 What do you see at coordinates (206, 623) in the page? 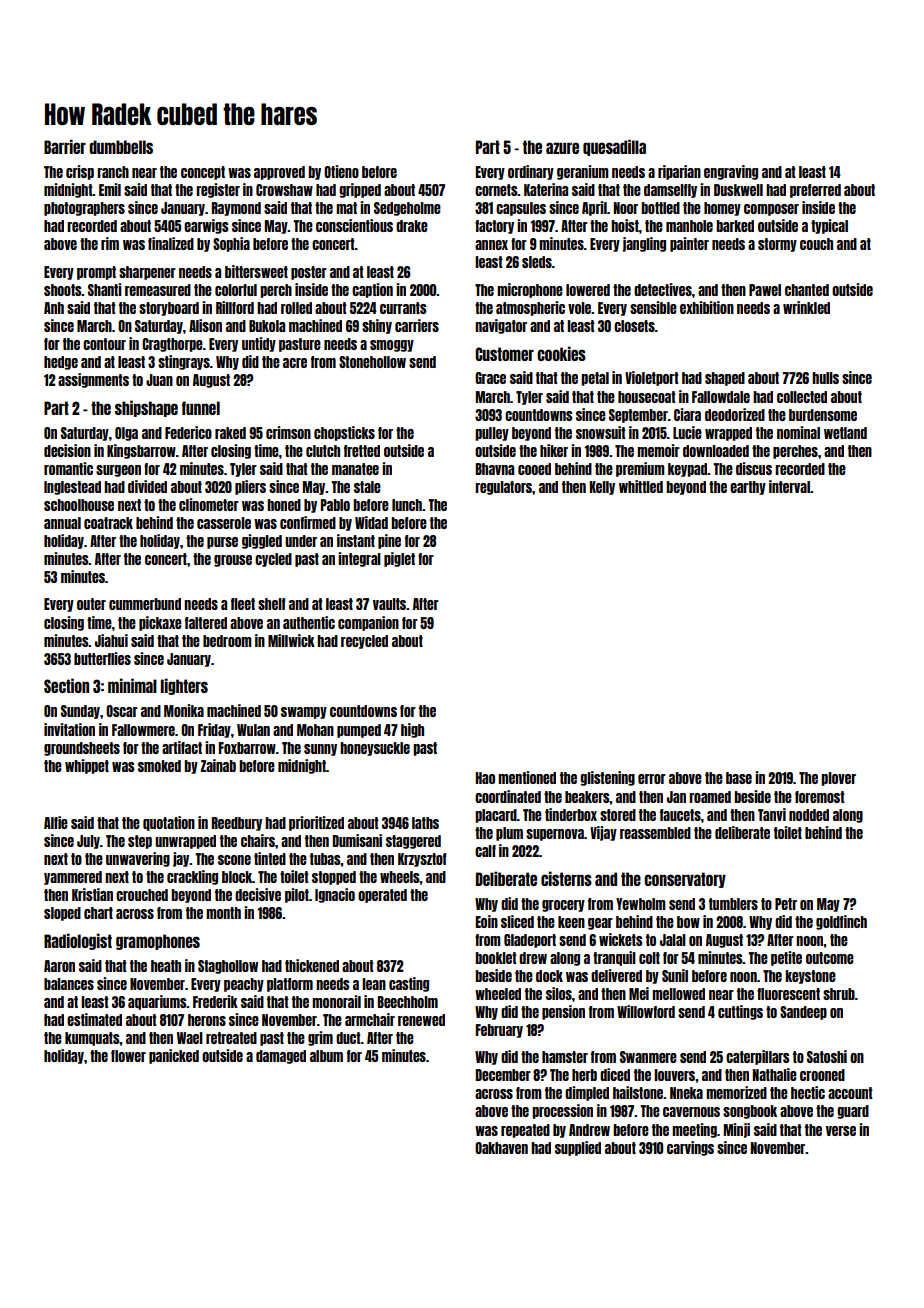
I see `faltered` at bounding box center [206, 623].
